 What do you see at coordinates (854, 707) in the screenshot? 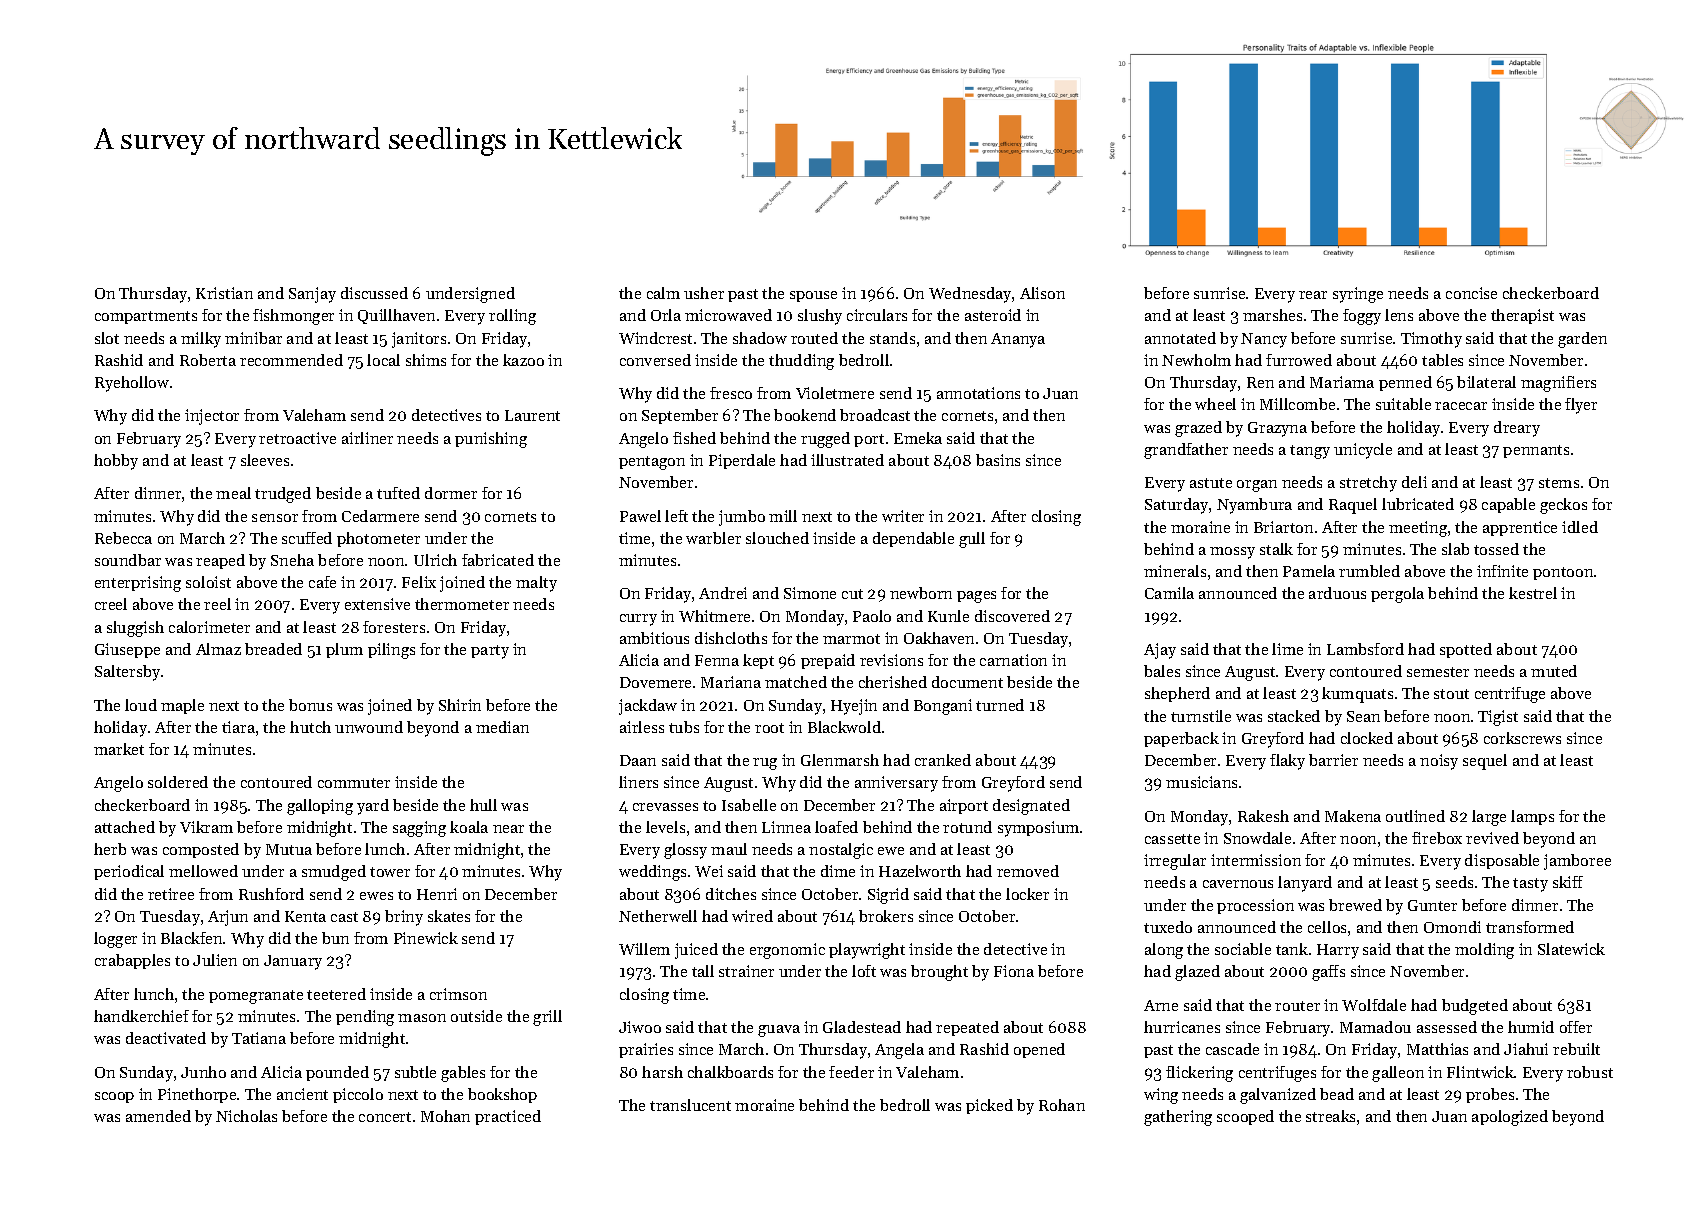
I see `Hyejin` at bounding box center [854, 707].
